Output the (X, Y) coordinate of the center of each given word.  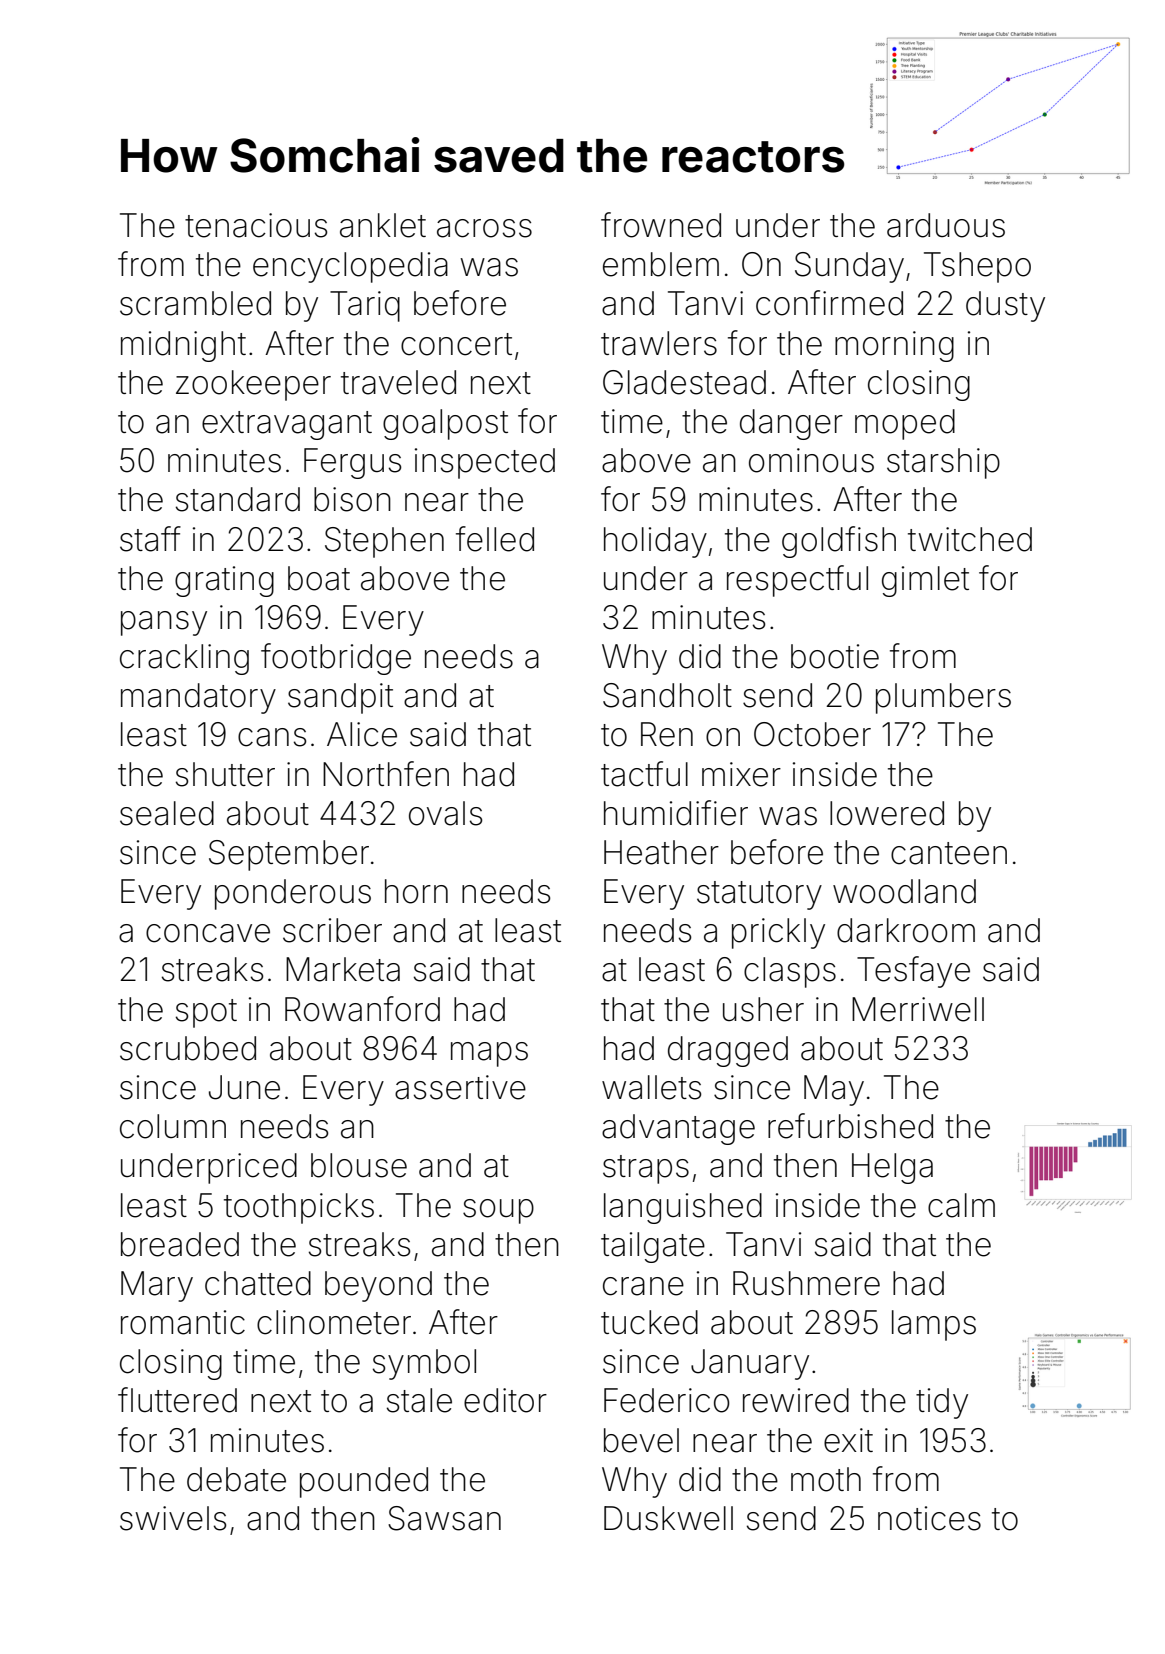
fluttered (177, 1400)
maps (489, 1054)
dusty (1005, 306)
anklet (383, 225)
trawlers (659, 343)
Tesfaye (913, 972)
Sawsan (444, 1518)
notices (929, 1518)
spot (206, 1013)
